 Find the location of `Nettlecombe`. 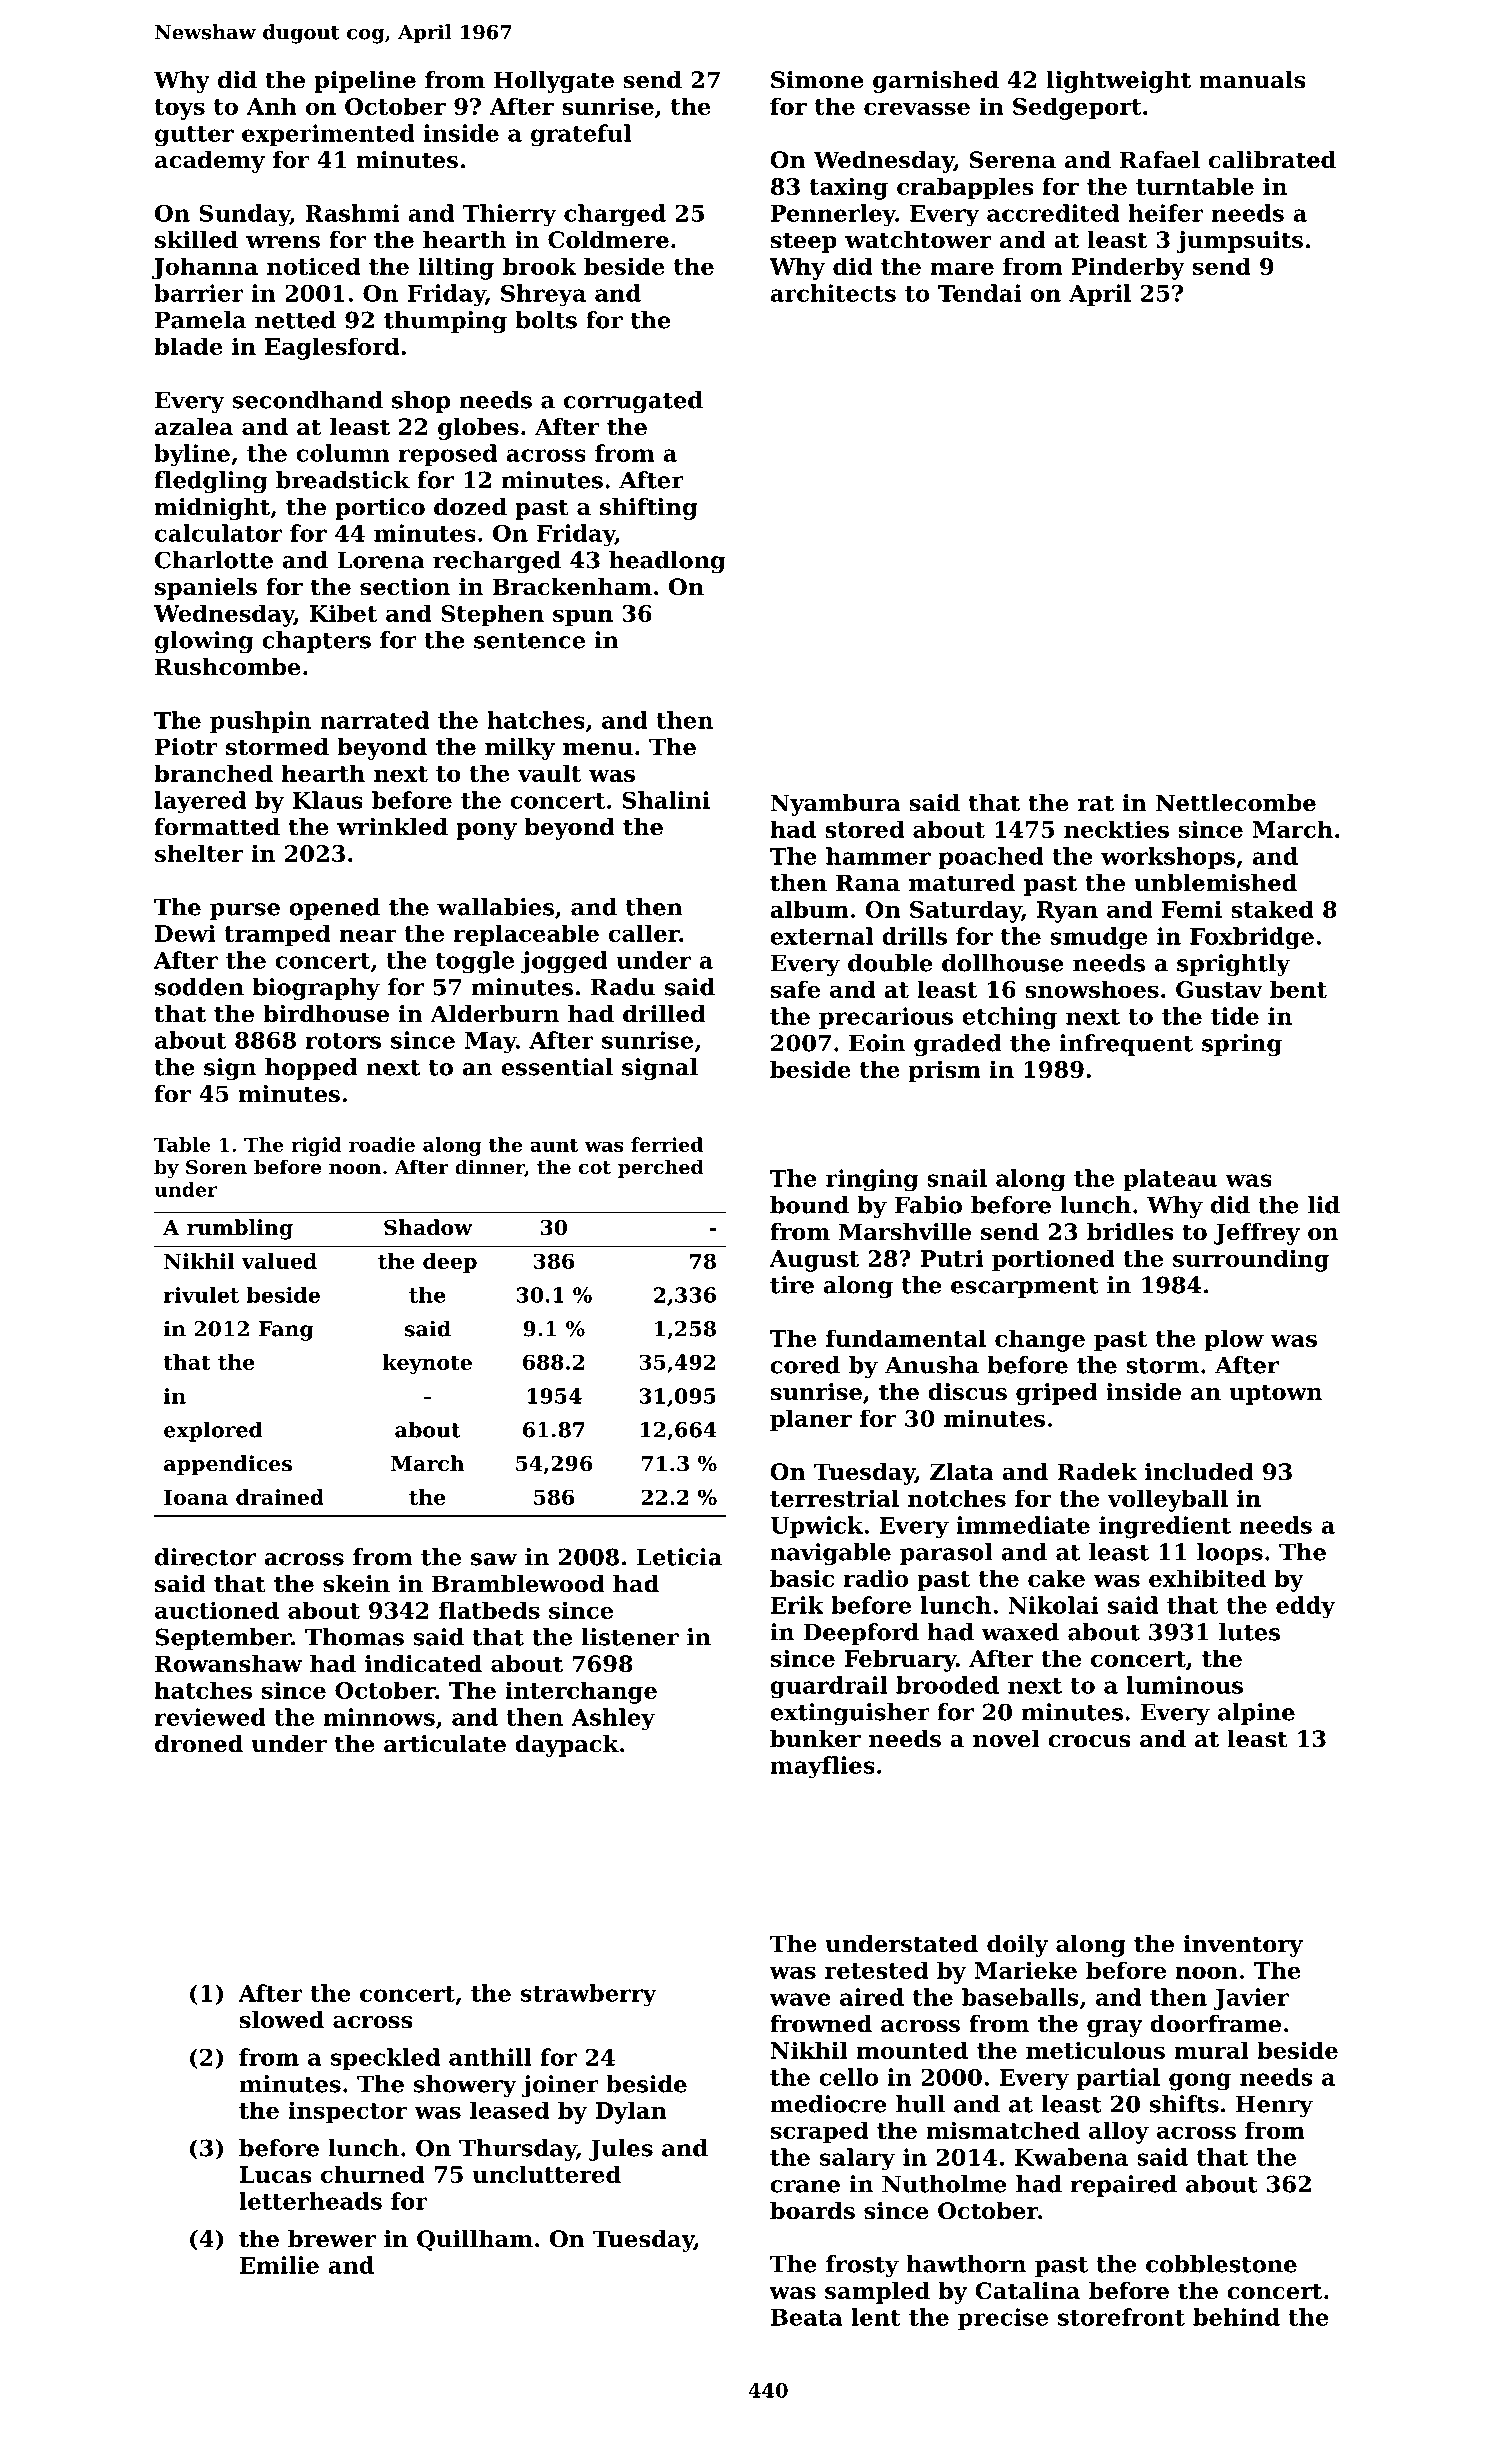

Nettlecombe is located at coordinates (1236, 803).
